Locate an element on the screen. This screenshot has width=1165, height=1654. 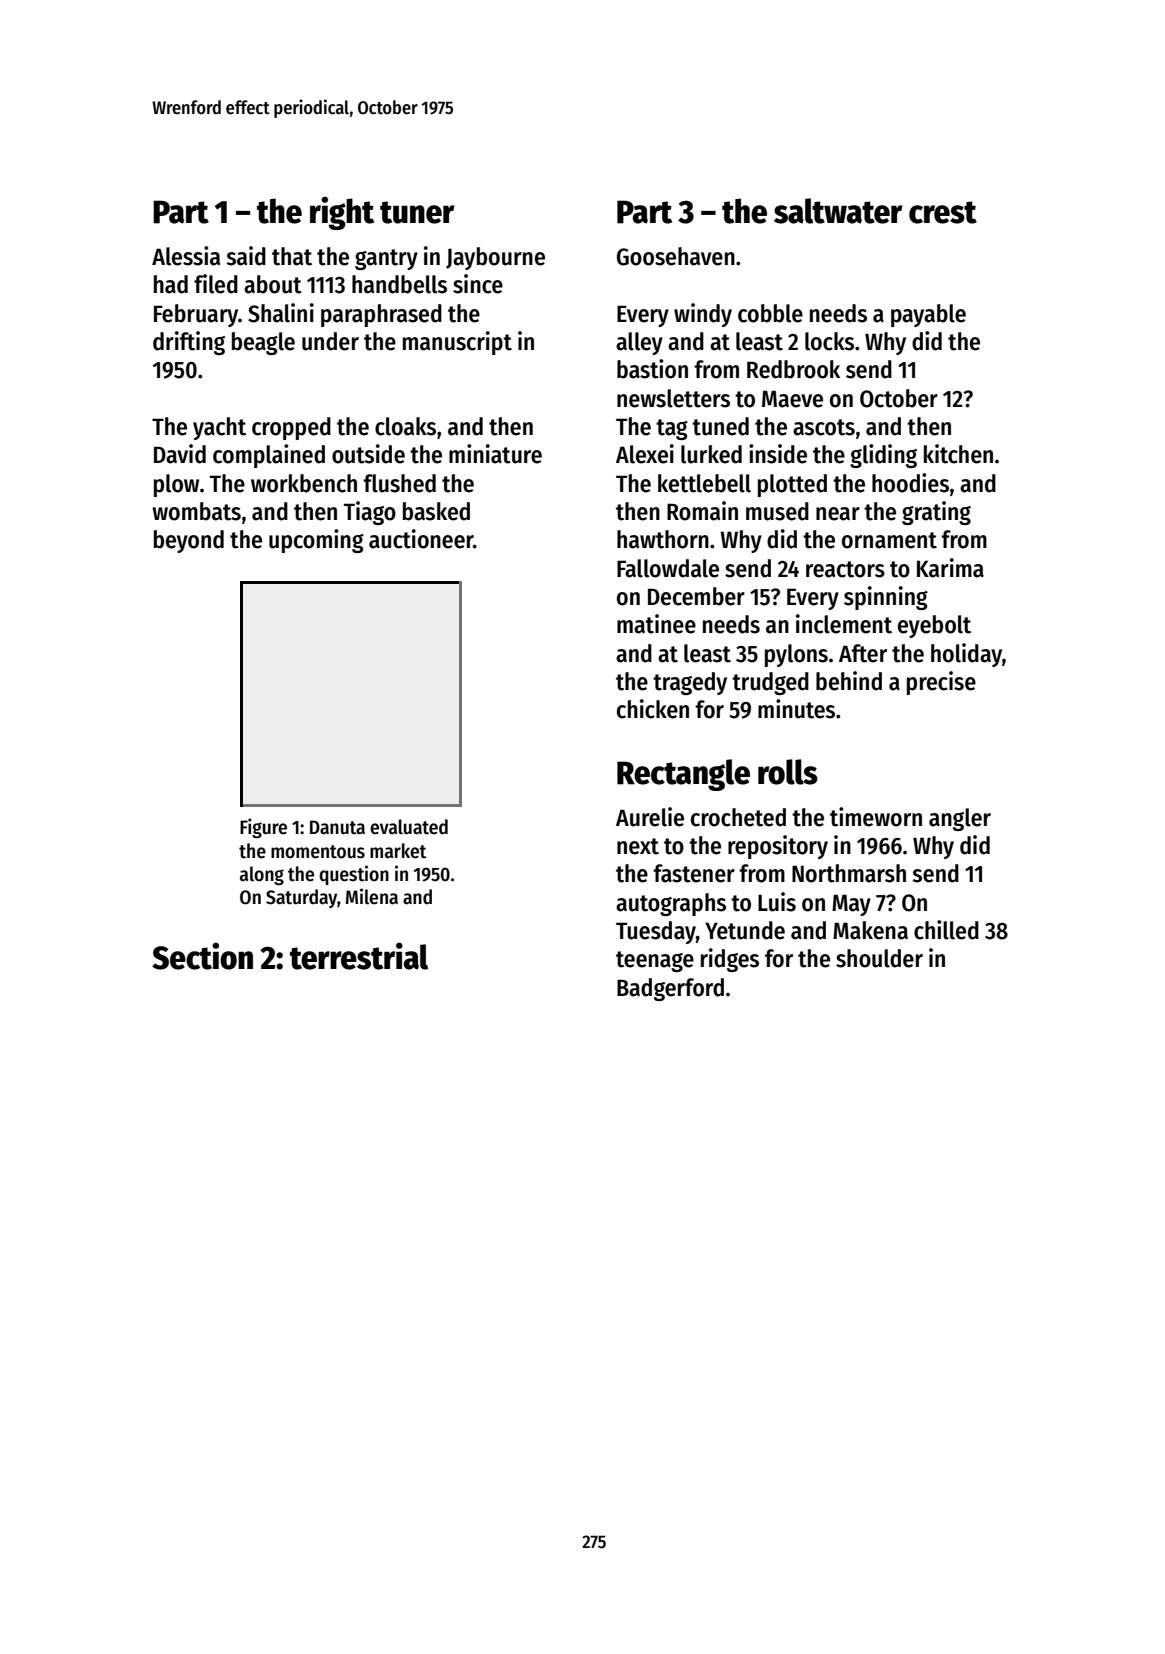
gliding is located at coordinates (883, 456).
